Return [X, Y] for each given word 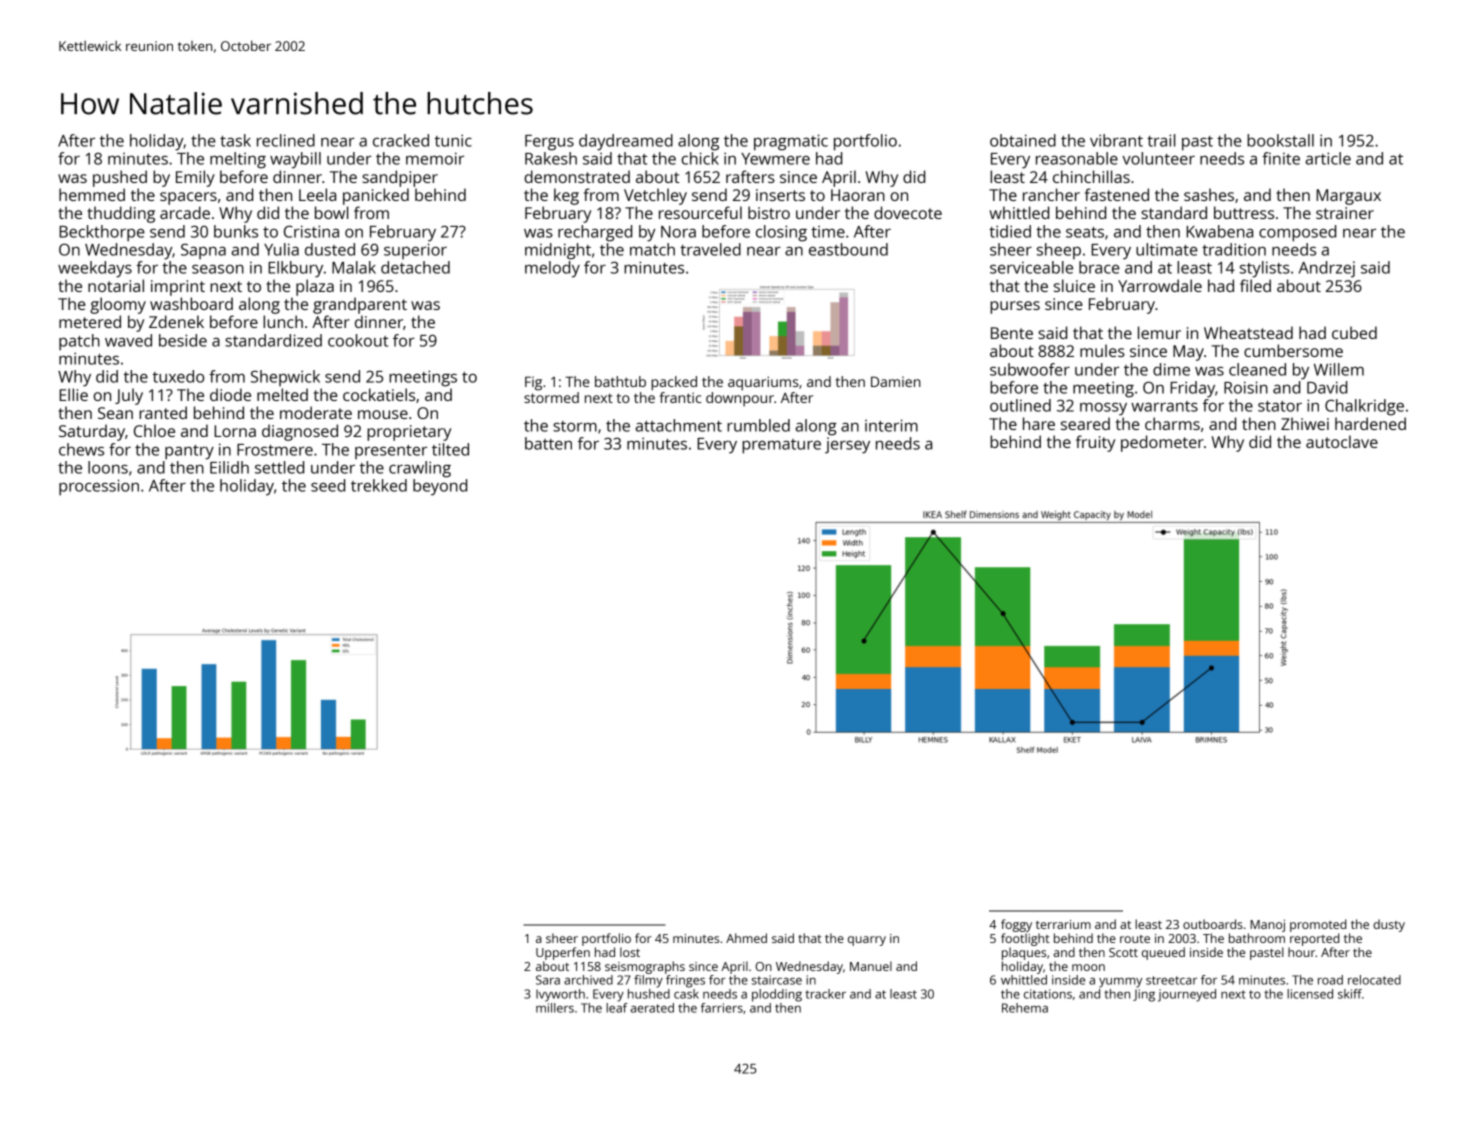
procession [99, 487]
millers [555, 1008]
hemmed [92, 194]
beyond [440, 487]
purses [1015, 307]
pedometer [1162, 443]
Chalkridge [1364, 407]
